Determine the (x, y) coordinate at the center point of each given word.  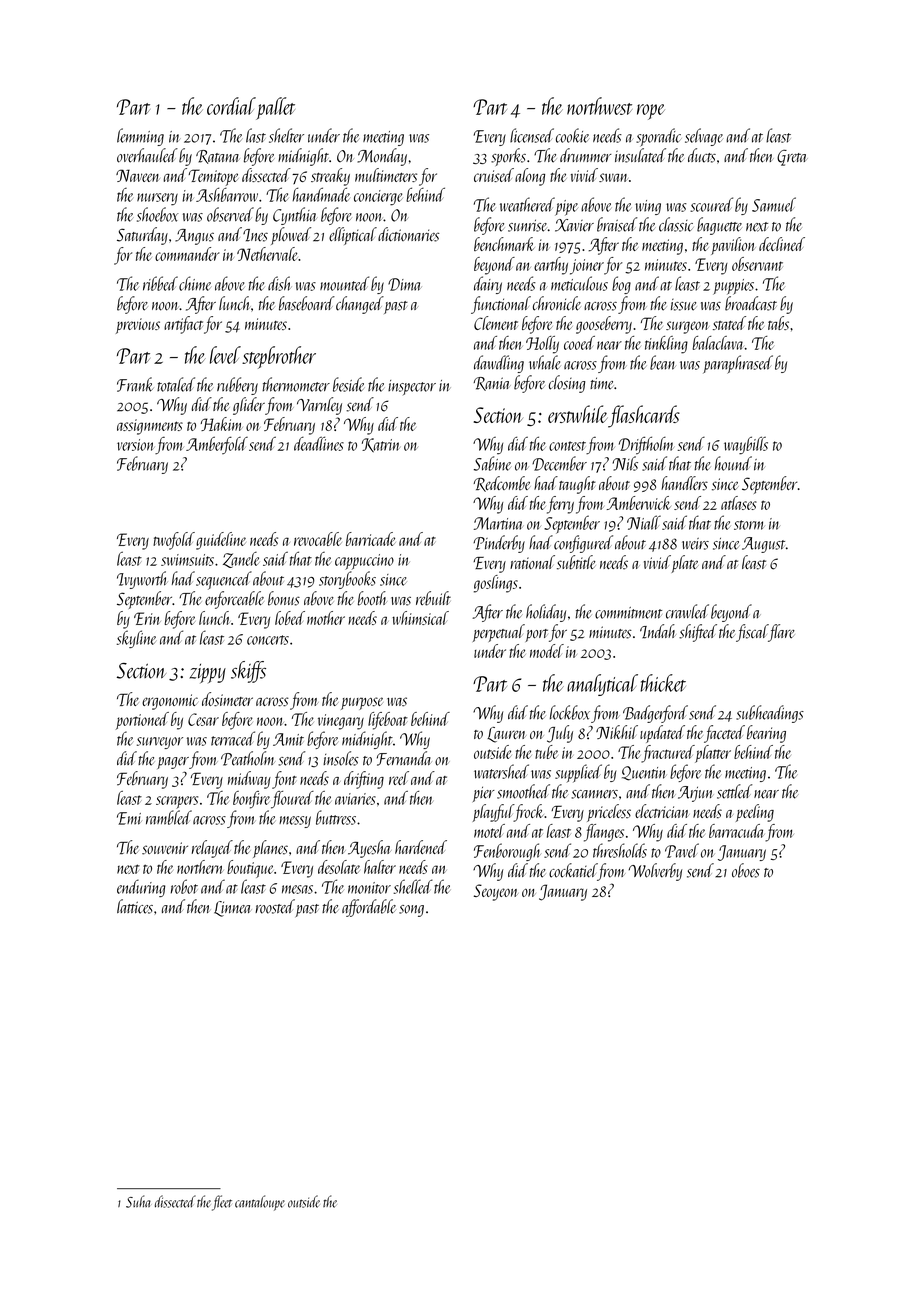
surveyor (160, 743)
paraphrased (738, 364)
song (411, 911)
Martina (498, 523)
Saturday (142, 236)
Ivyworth (142, 580)
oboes (746, 870)
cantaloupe (260, 1203)
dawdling (499, 364)
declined (782, 244)
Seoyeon (496, 892)
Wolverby (655, 872)
